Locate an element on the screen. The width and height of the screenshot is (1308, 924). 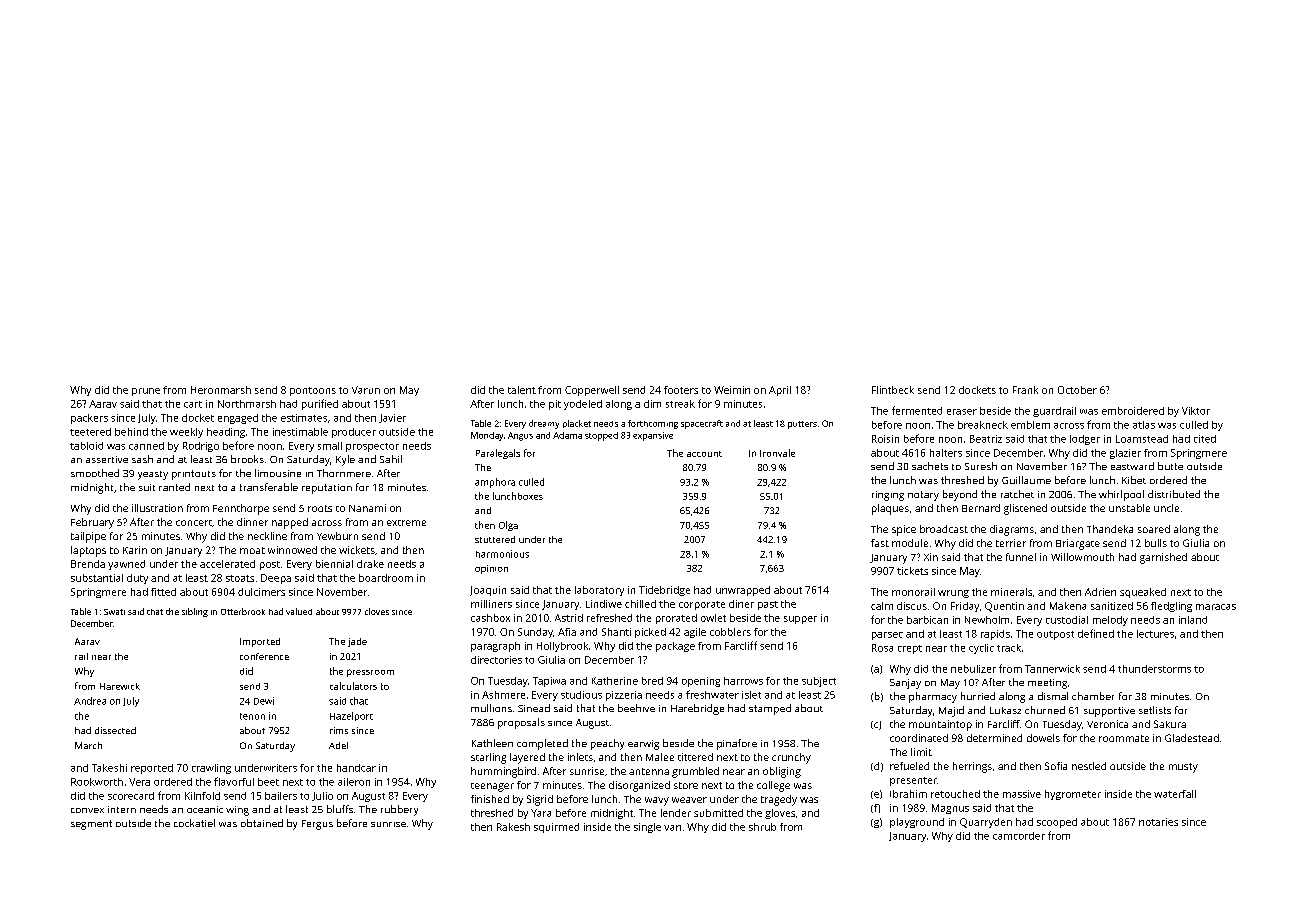
October is located at coordinates (1077, 390).
